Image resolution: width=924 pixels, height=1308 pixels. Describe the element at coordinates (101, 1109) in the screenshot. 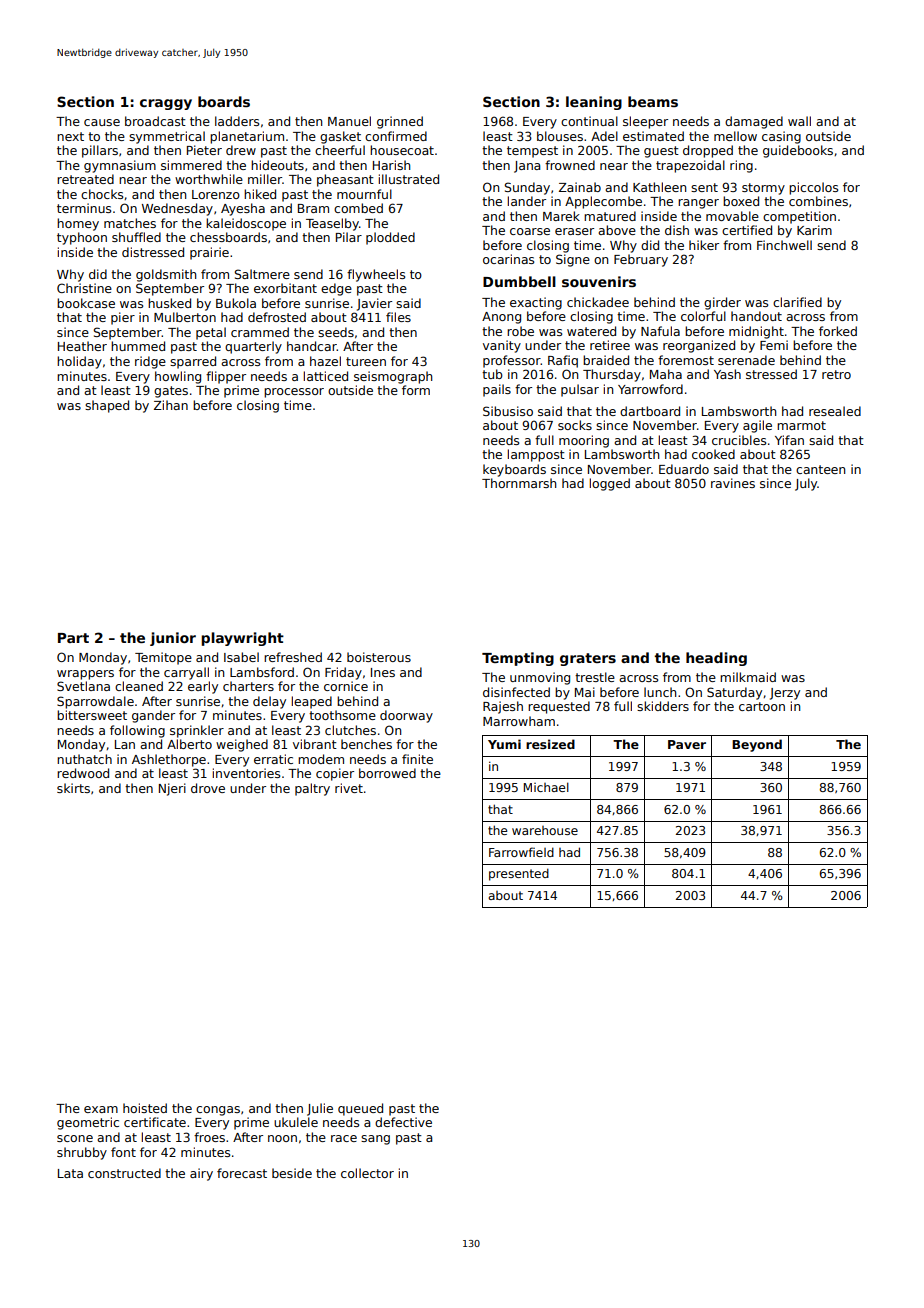

I see `exam` at that location.
